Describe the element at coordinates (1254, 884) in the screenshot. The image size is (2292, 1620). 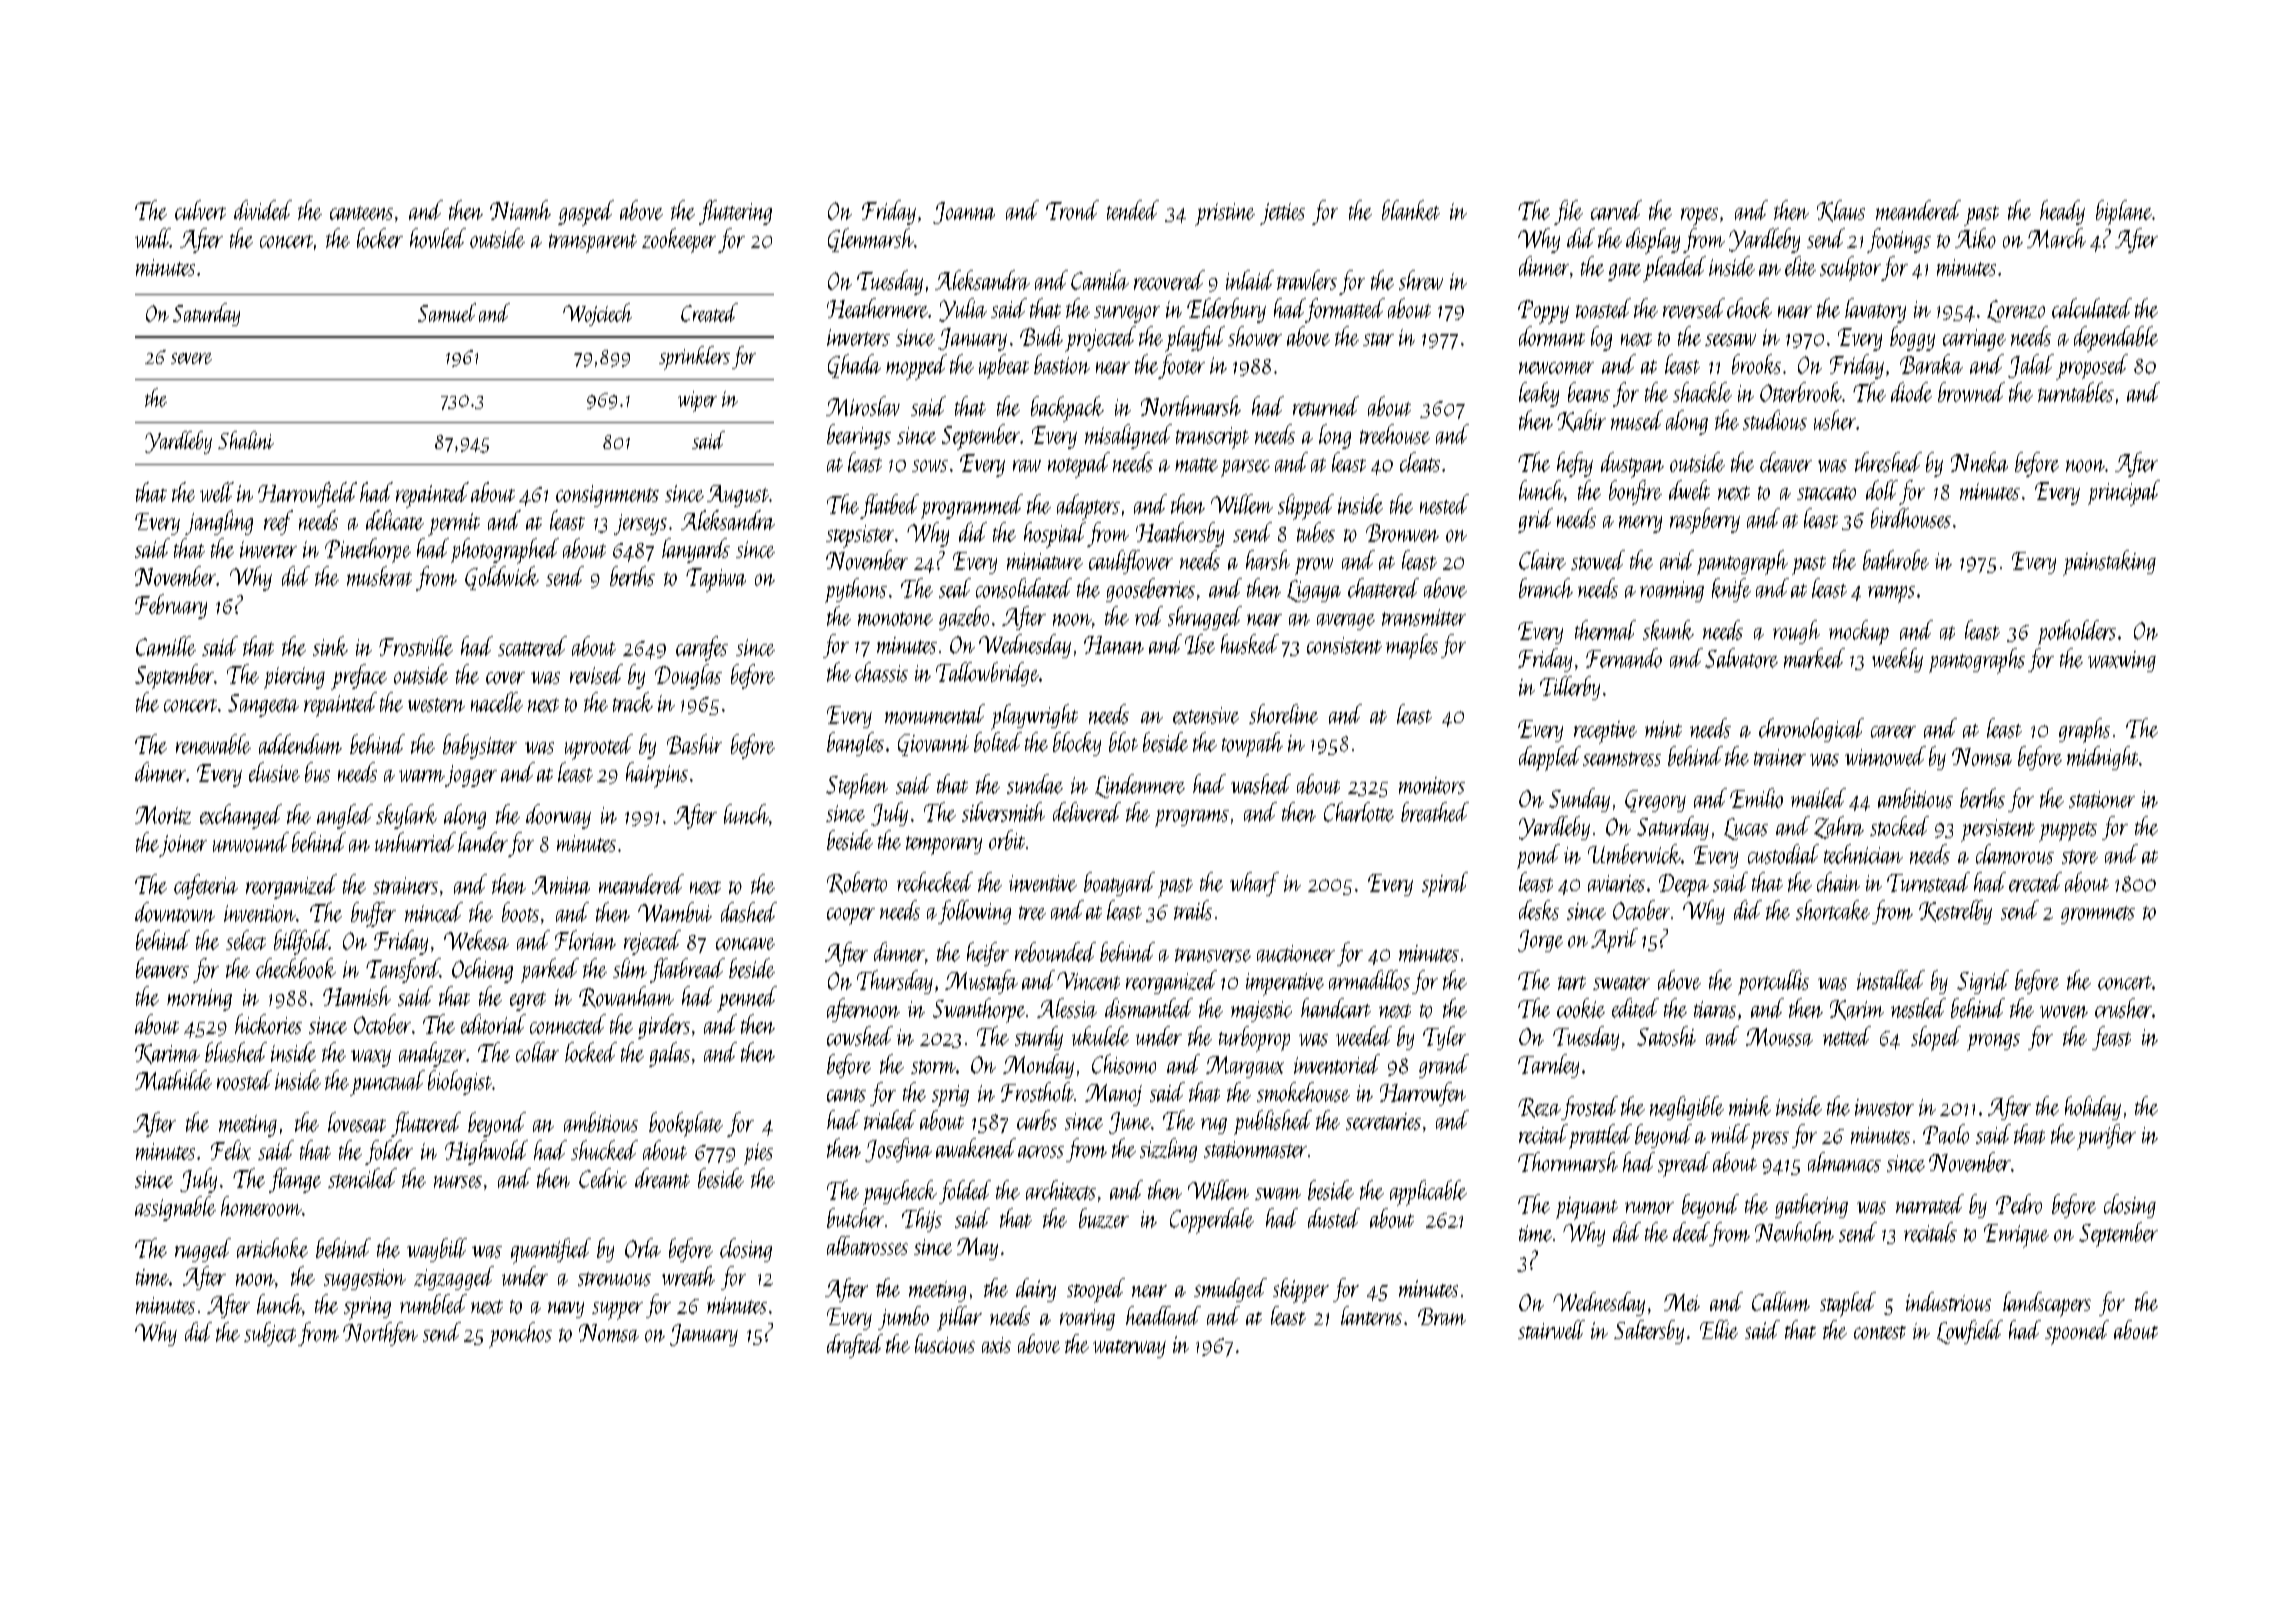
I see `wharf` at that location.
